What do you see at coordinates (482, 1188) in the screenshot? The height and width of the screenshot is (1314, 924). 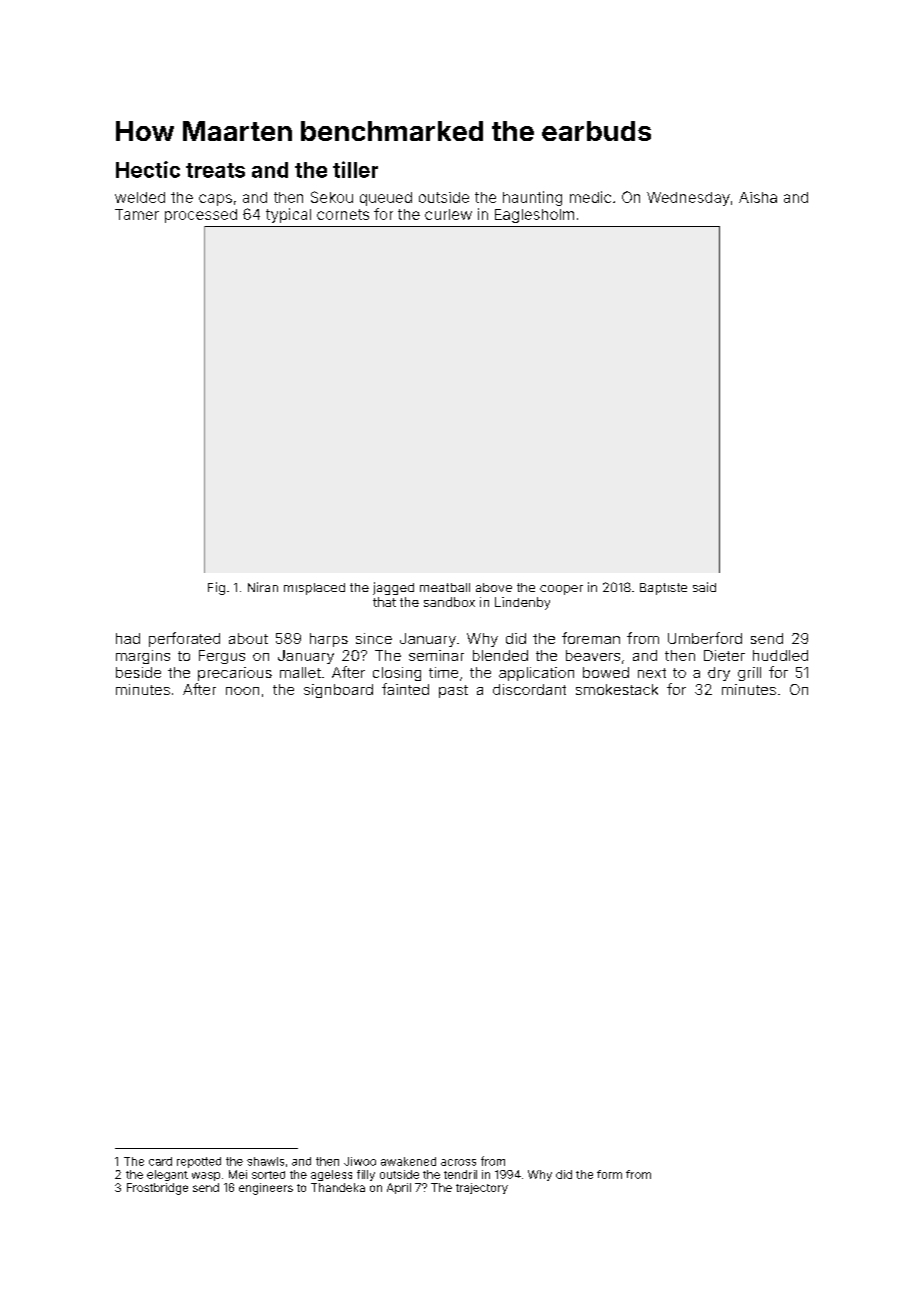 I see `trajectory` at bounding box center [482, 1188].
